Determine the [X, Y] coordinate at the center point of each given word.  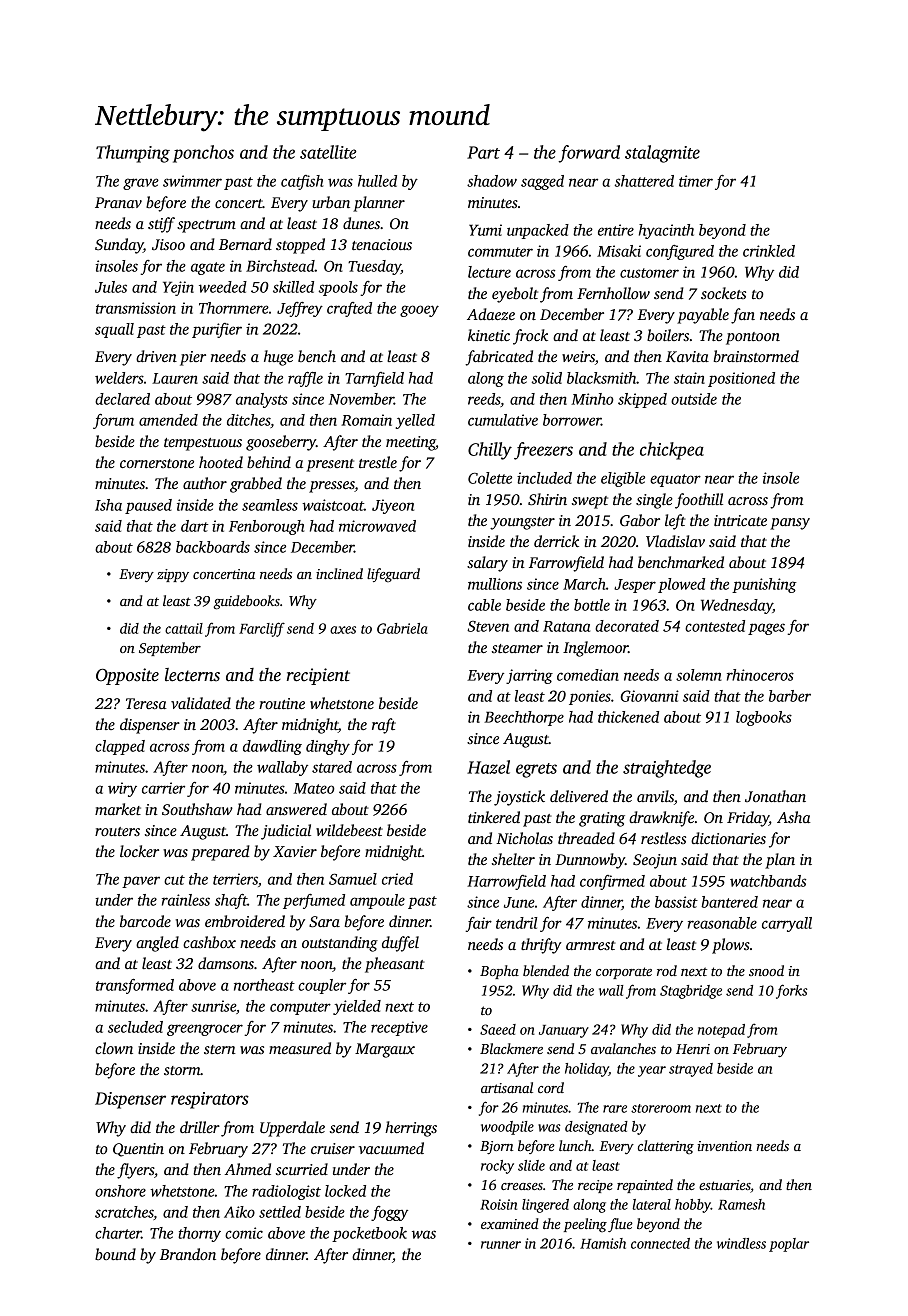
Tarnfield [374, 379]
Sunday [119, 246]
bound [115, 1254]
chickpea [672, 451]
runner [501, 1245]
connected [660, 1243]
